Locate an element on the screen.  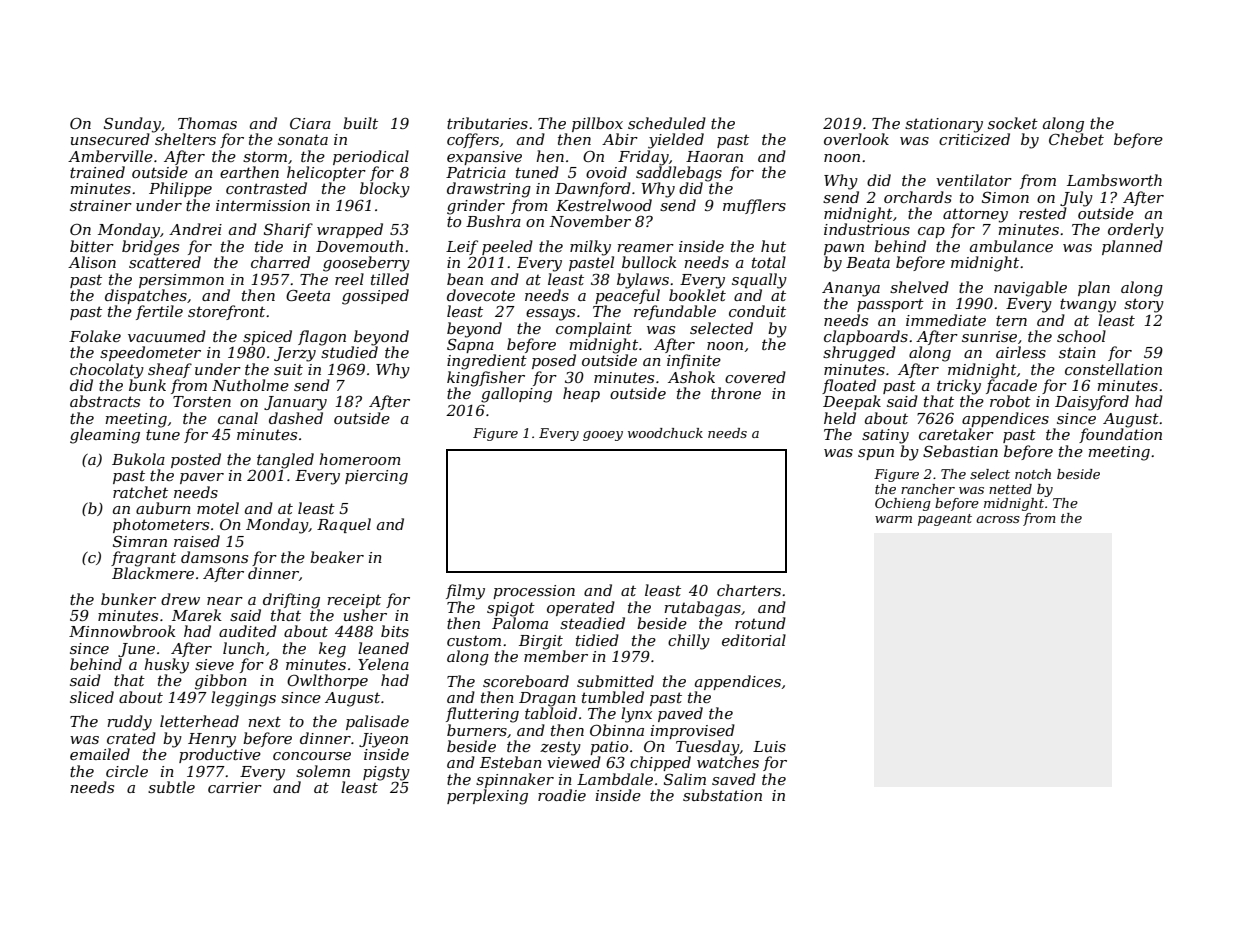
substation is located at coordinates (722, 795).
